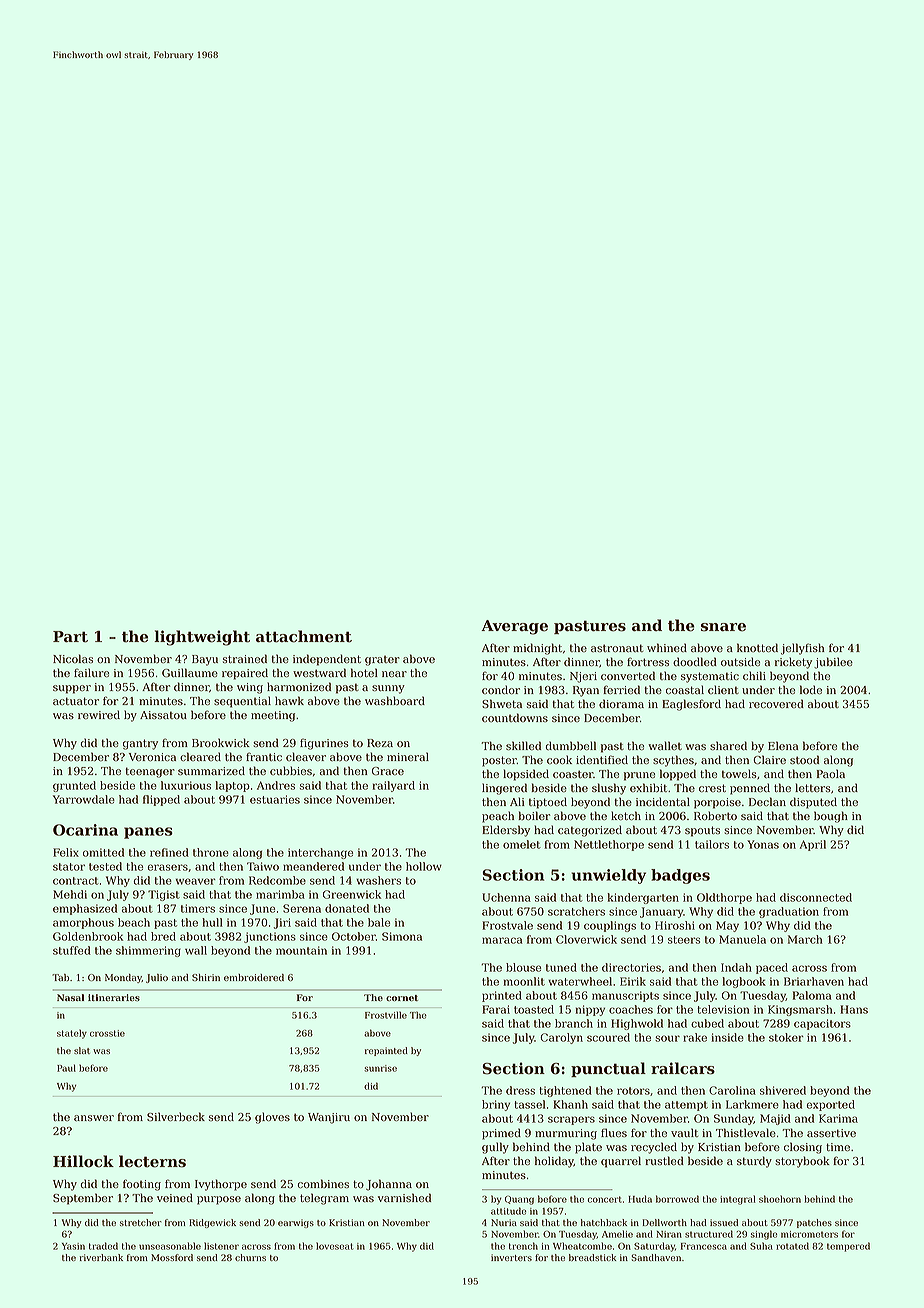 The image size is (924, 1308). Describe the element at coordinates (803, 649) in the document. I see `jellyfish` at that location.
